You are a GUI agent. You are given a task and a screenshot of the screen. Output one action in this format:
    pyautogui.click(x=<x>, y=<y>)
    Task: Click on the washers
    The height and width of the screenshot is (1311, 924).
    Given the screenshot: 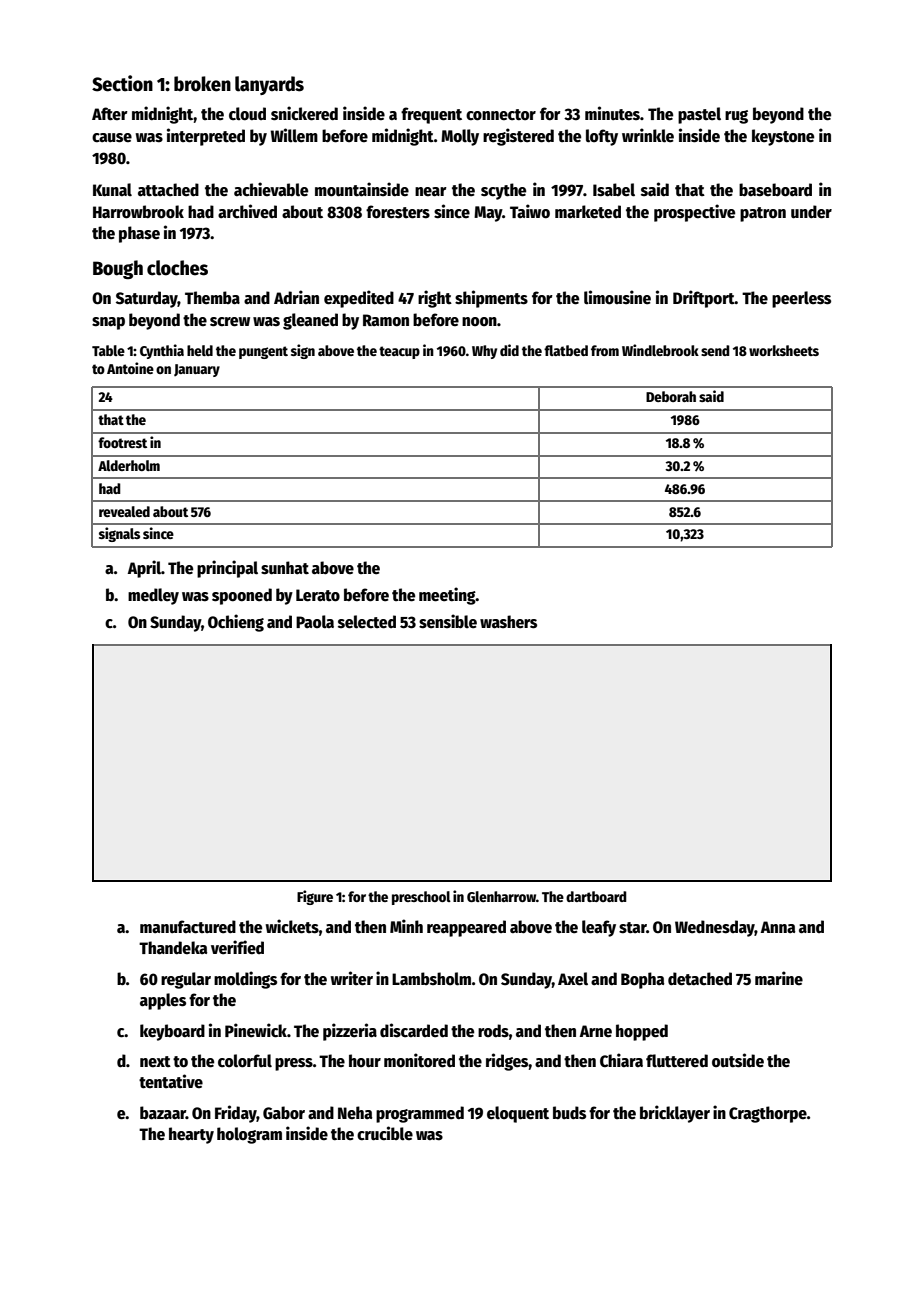 What is the action you would take?
    pyautogui.click(x=508, y=622)
